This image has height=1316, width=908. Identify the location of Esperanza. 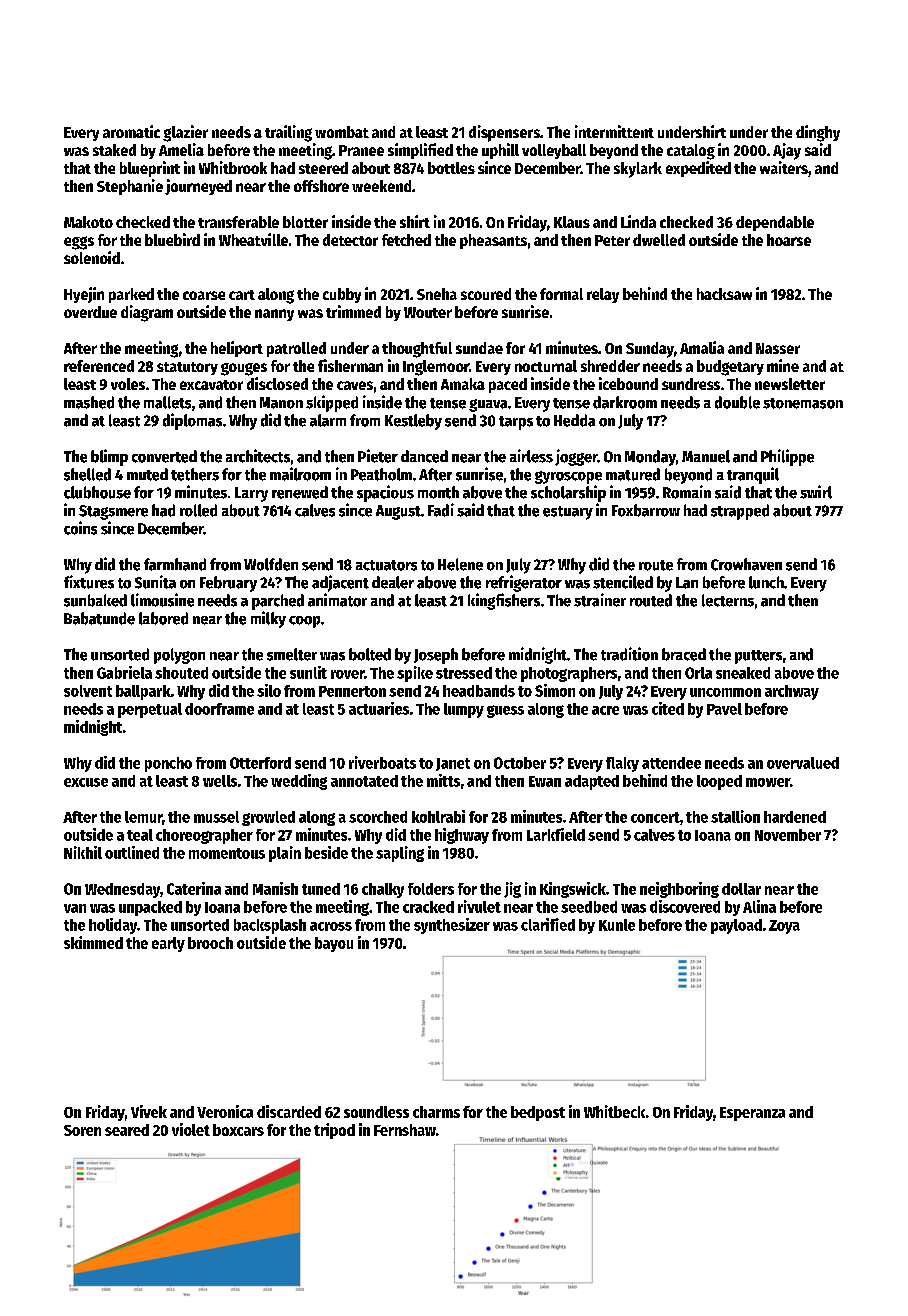
(752, 1114).
